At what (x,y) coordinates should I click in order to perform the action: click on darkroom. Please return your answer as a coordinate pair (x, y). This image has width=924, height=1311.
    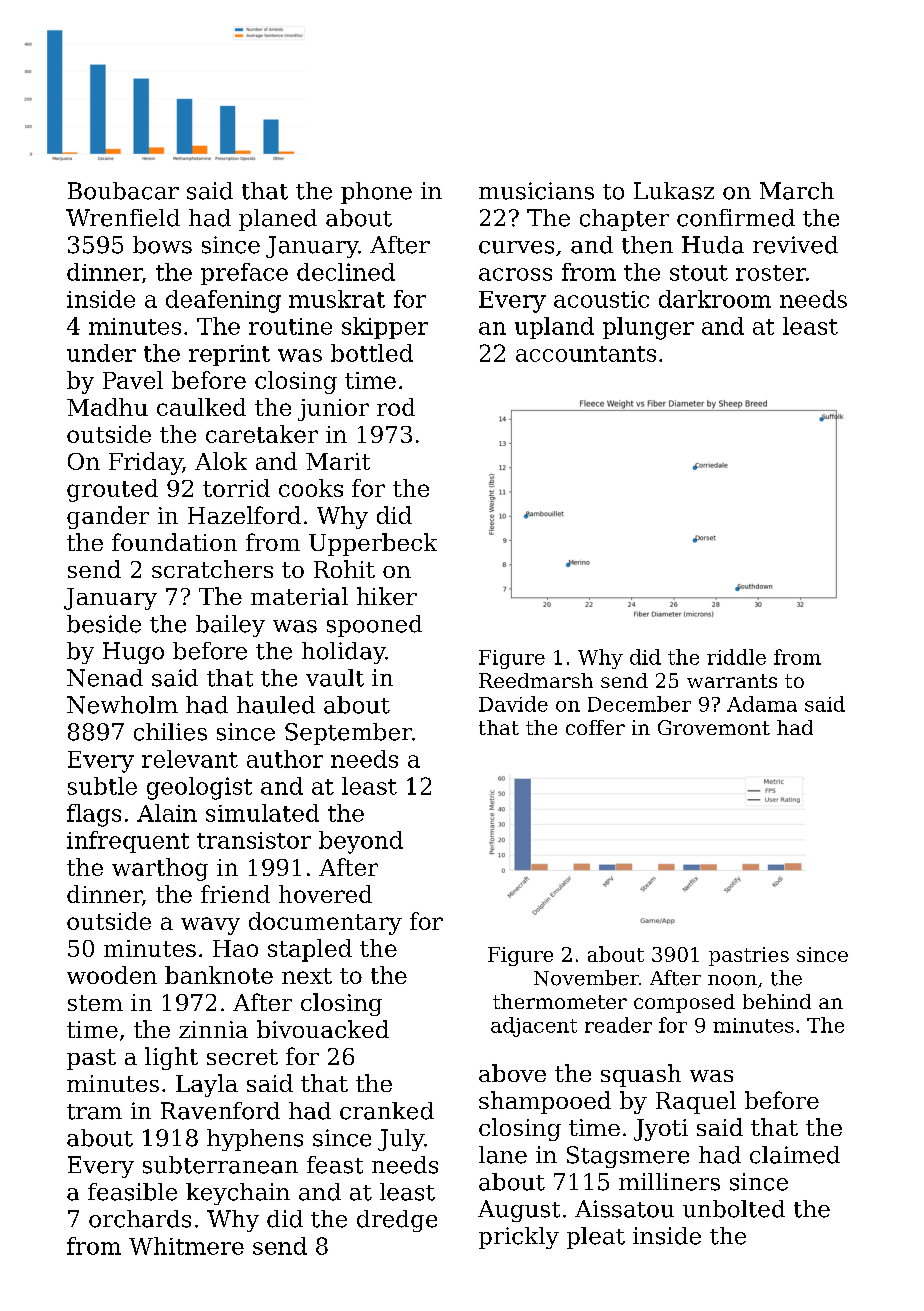
    Looking at the image, I should click on (715, 299).
